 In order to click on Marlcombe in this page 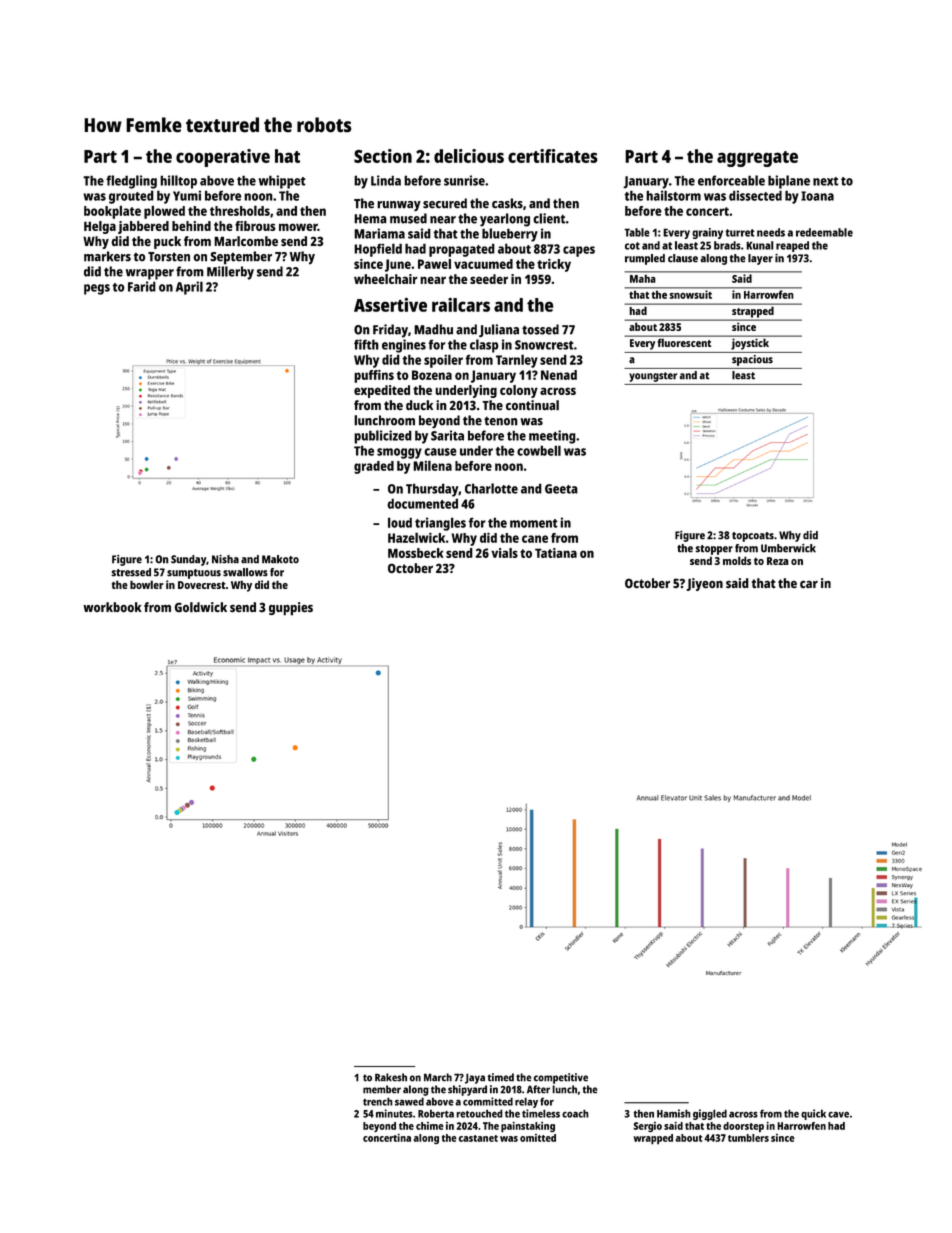, I will do `click(246, 241)`.
